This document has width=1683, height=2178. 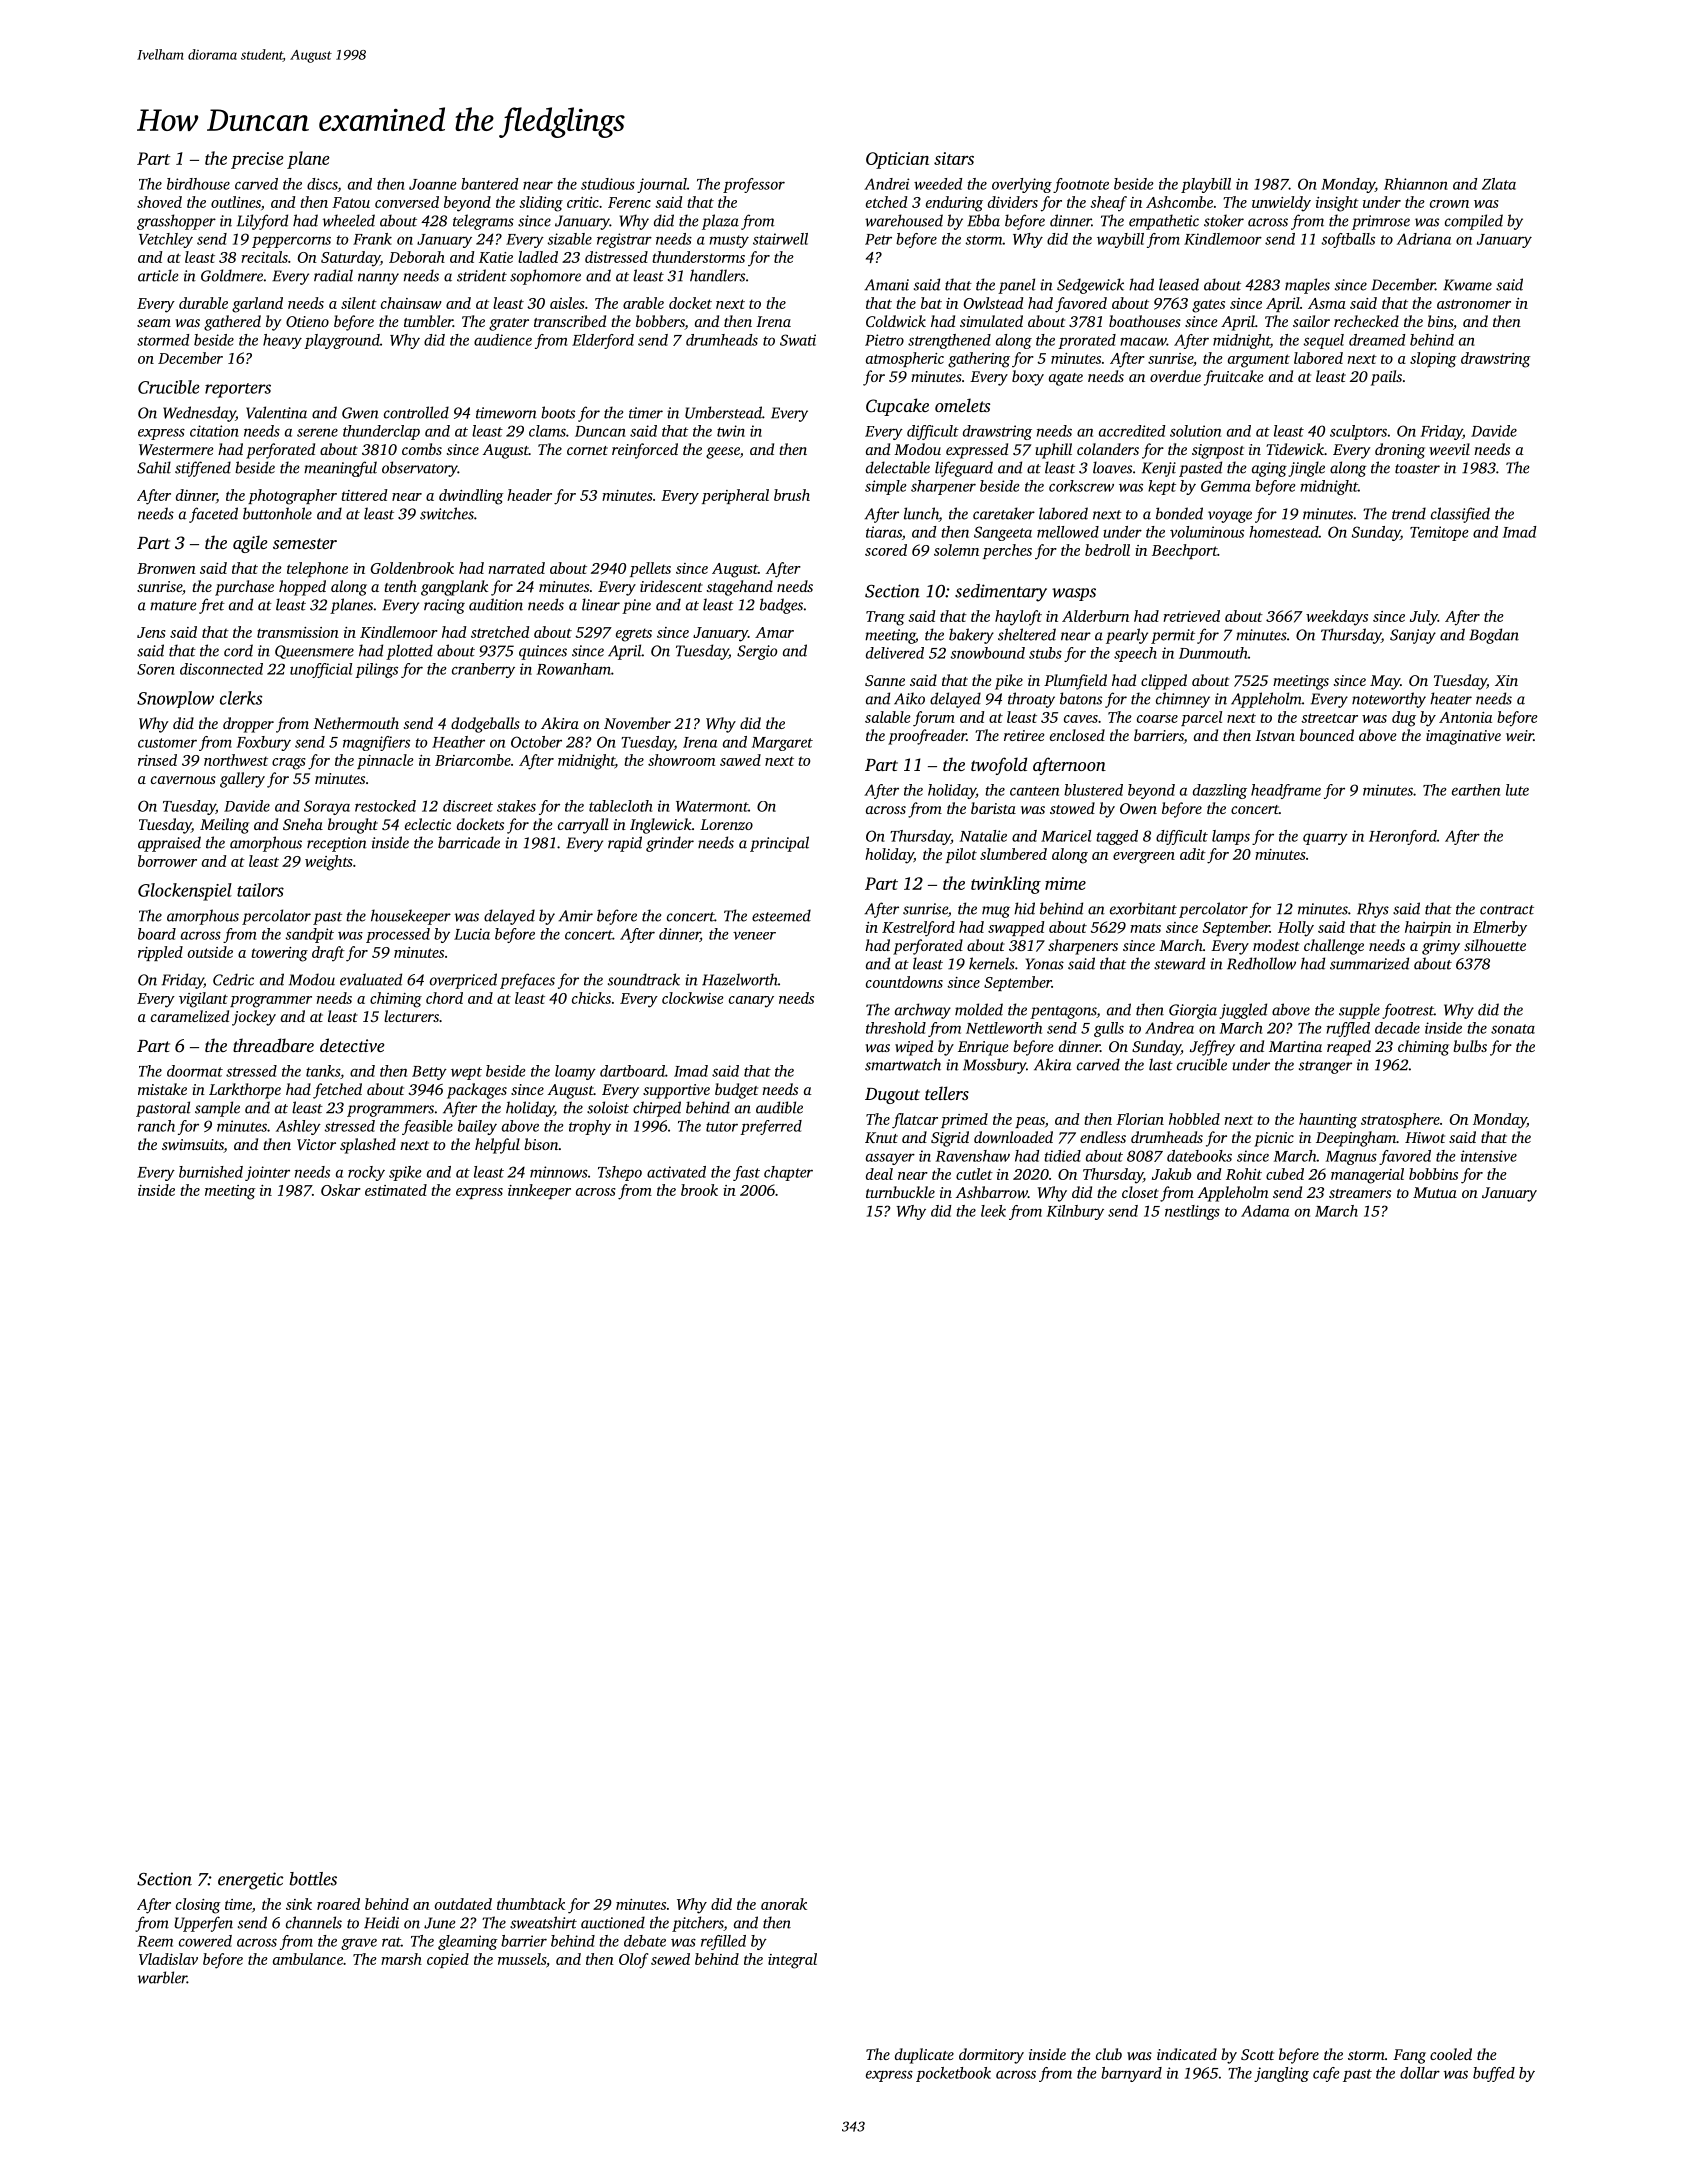 I want to click on weekdays, so click(x=1337, y=618).
